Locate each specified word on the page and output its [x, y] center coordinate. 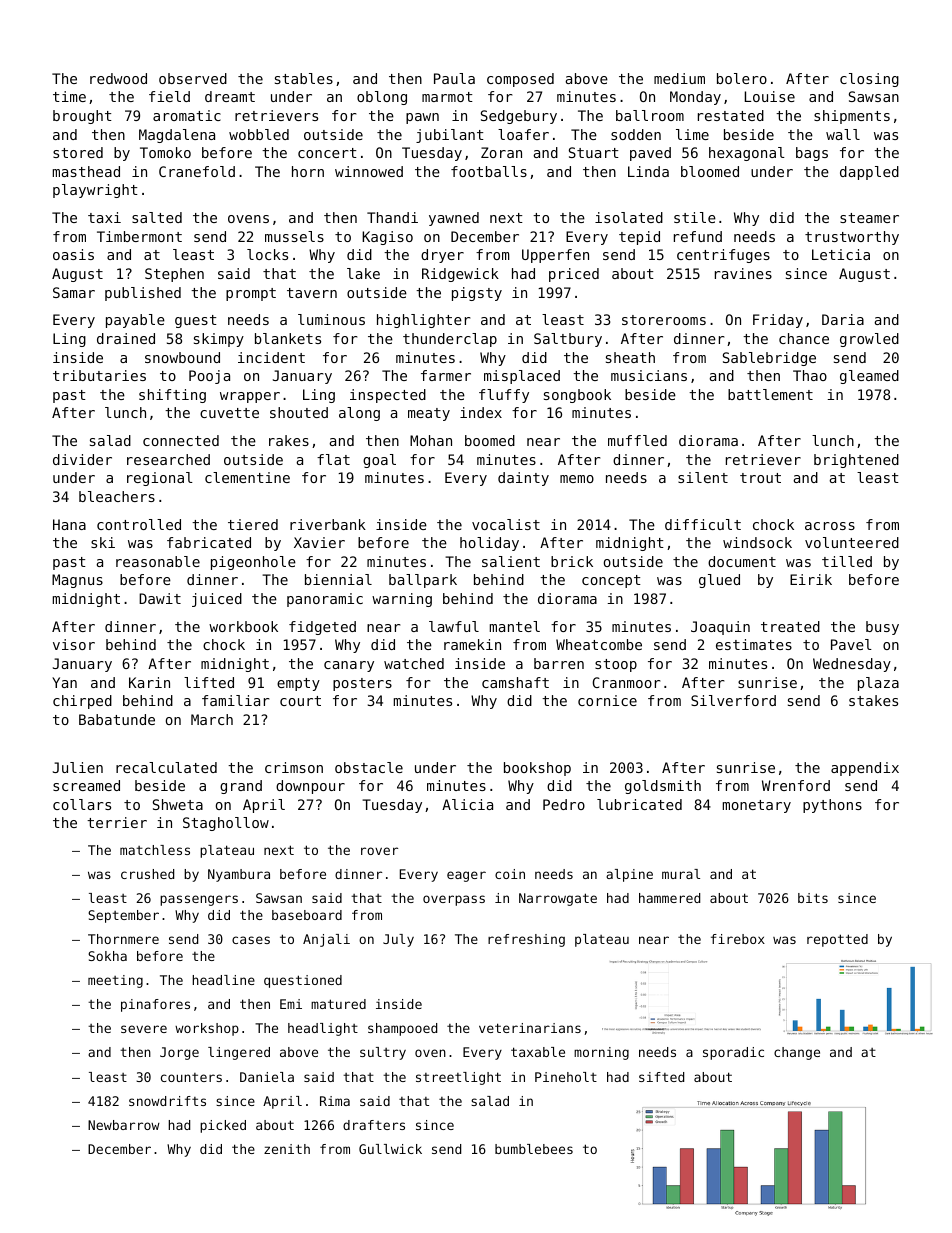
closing [869, 80]
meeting [115, 981]
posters [362, 684]
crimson [294, 767]
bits [813, 898]
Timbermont [139, 236]
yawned [454, 219]
